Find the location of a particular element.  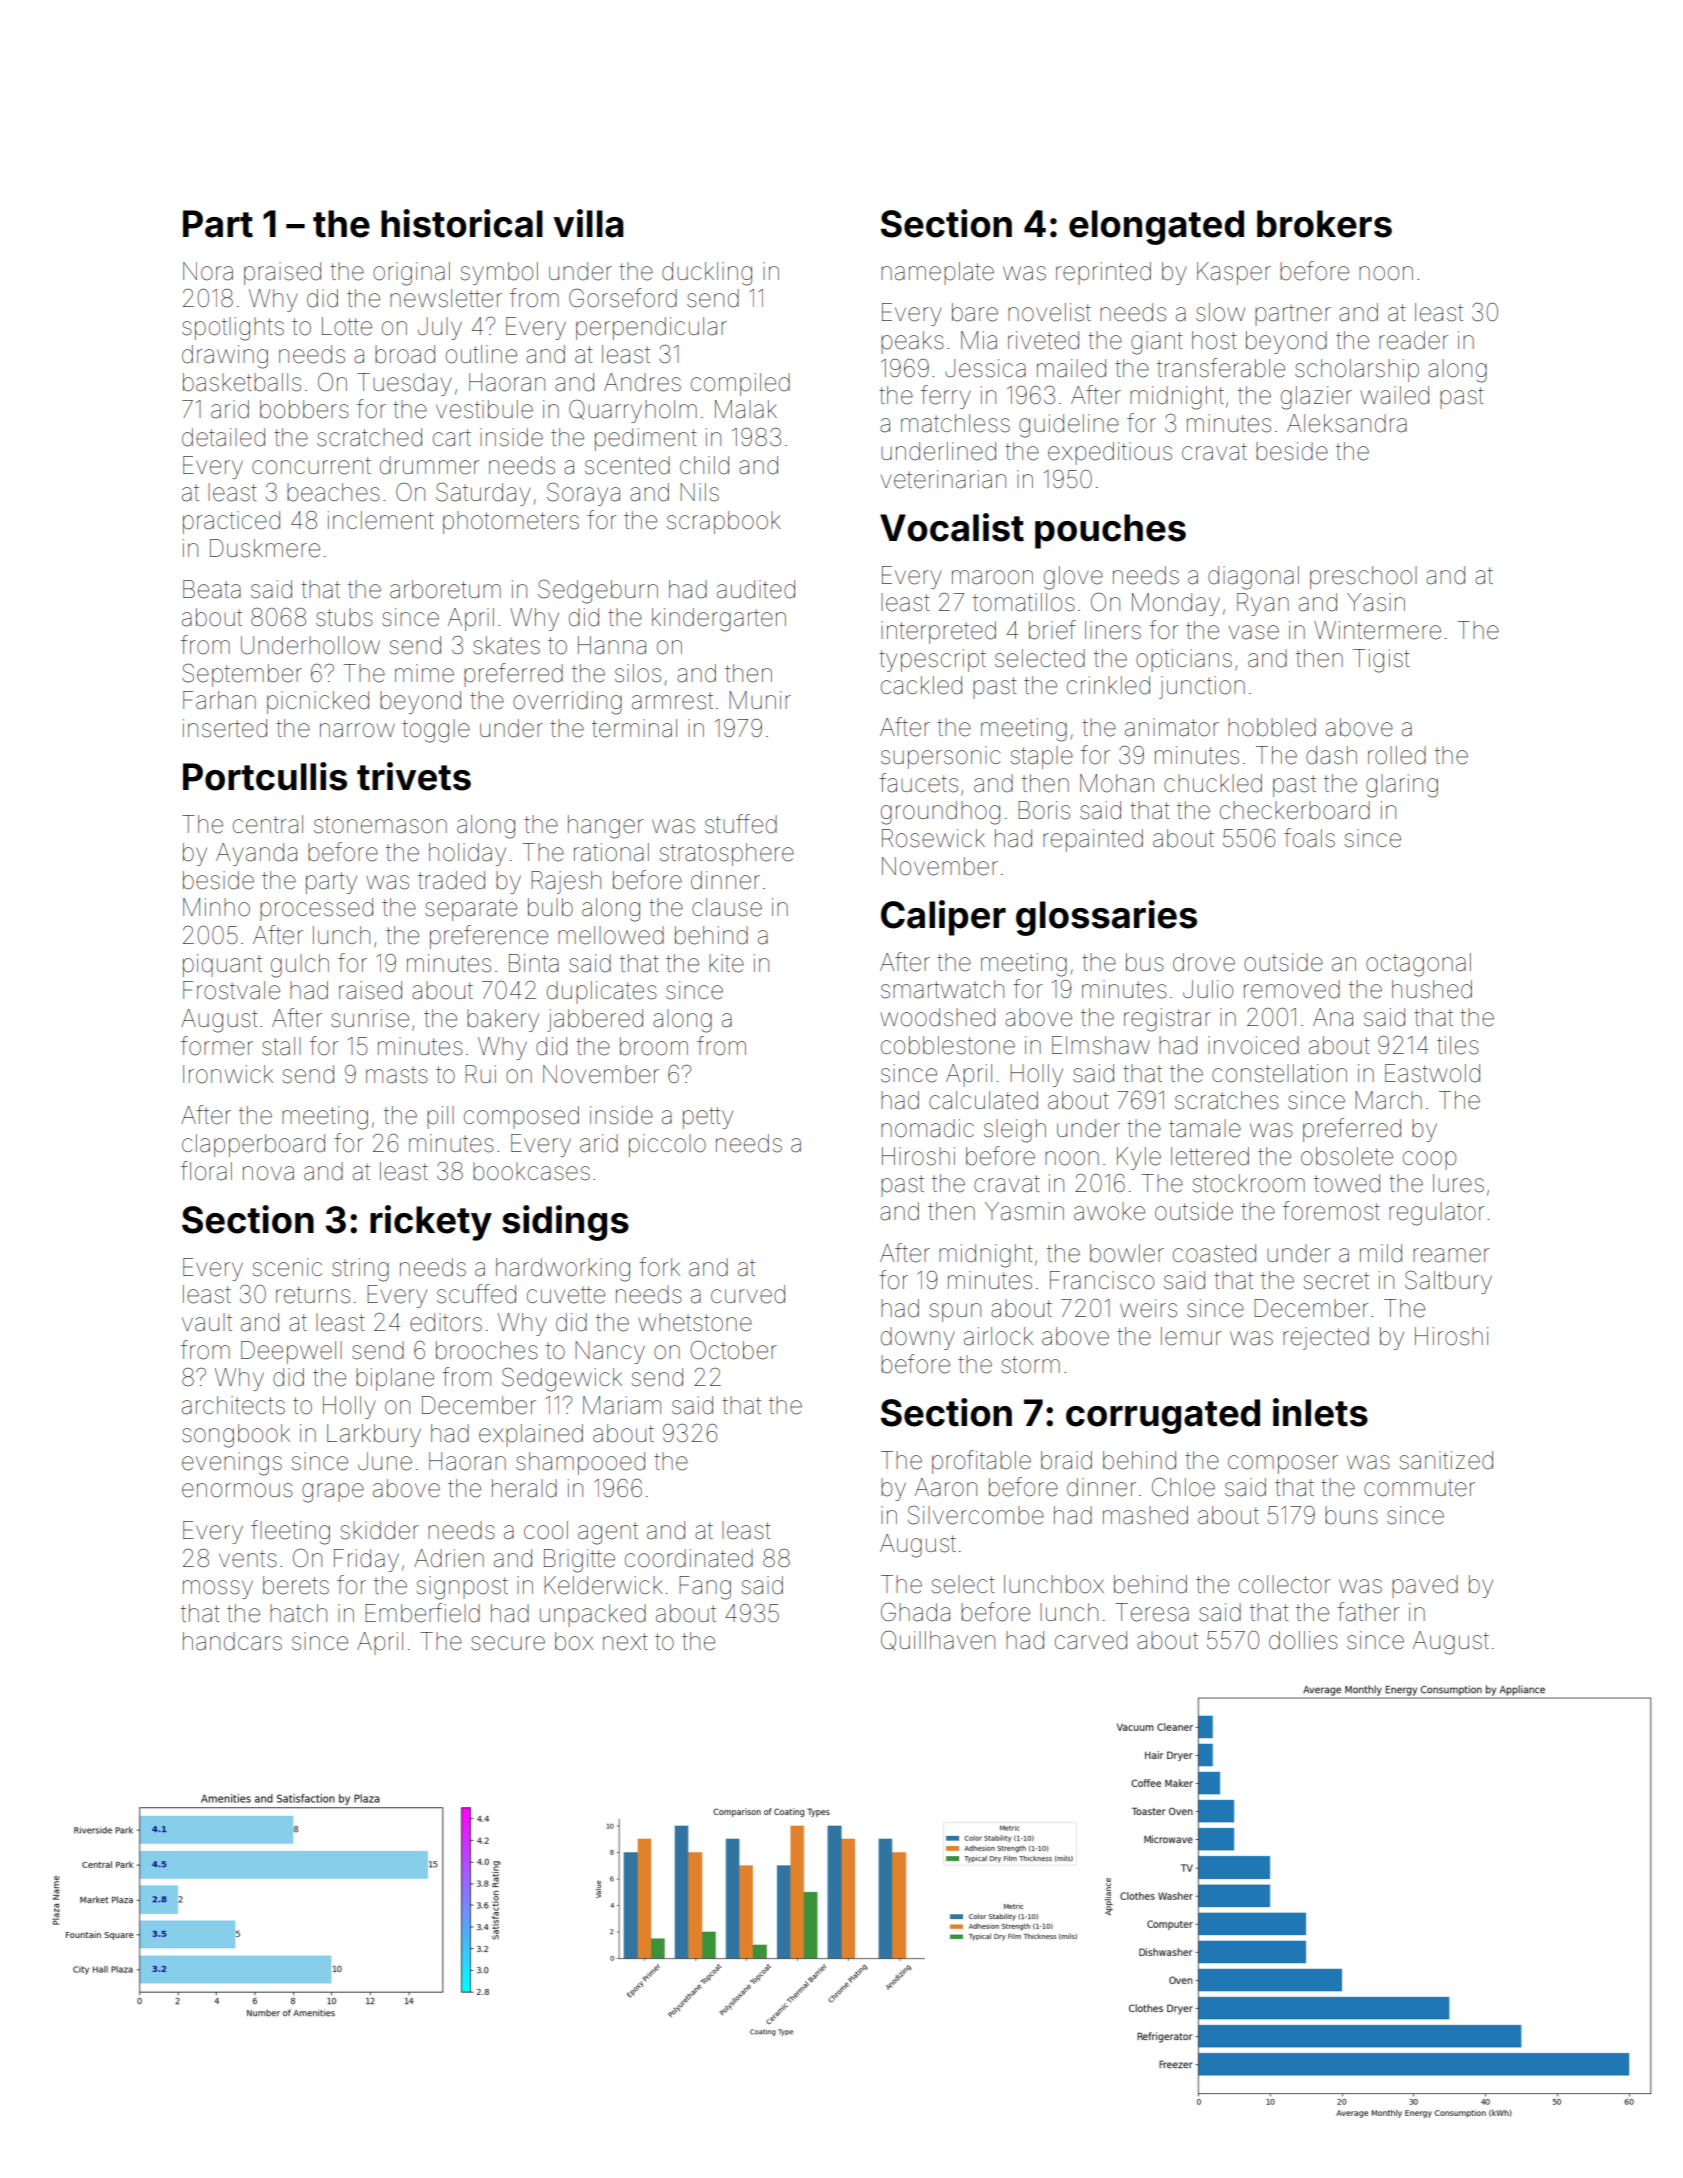

mossy is located at coordinates (218, 1589).
